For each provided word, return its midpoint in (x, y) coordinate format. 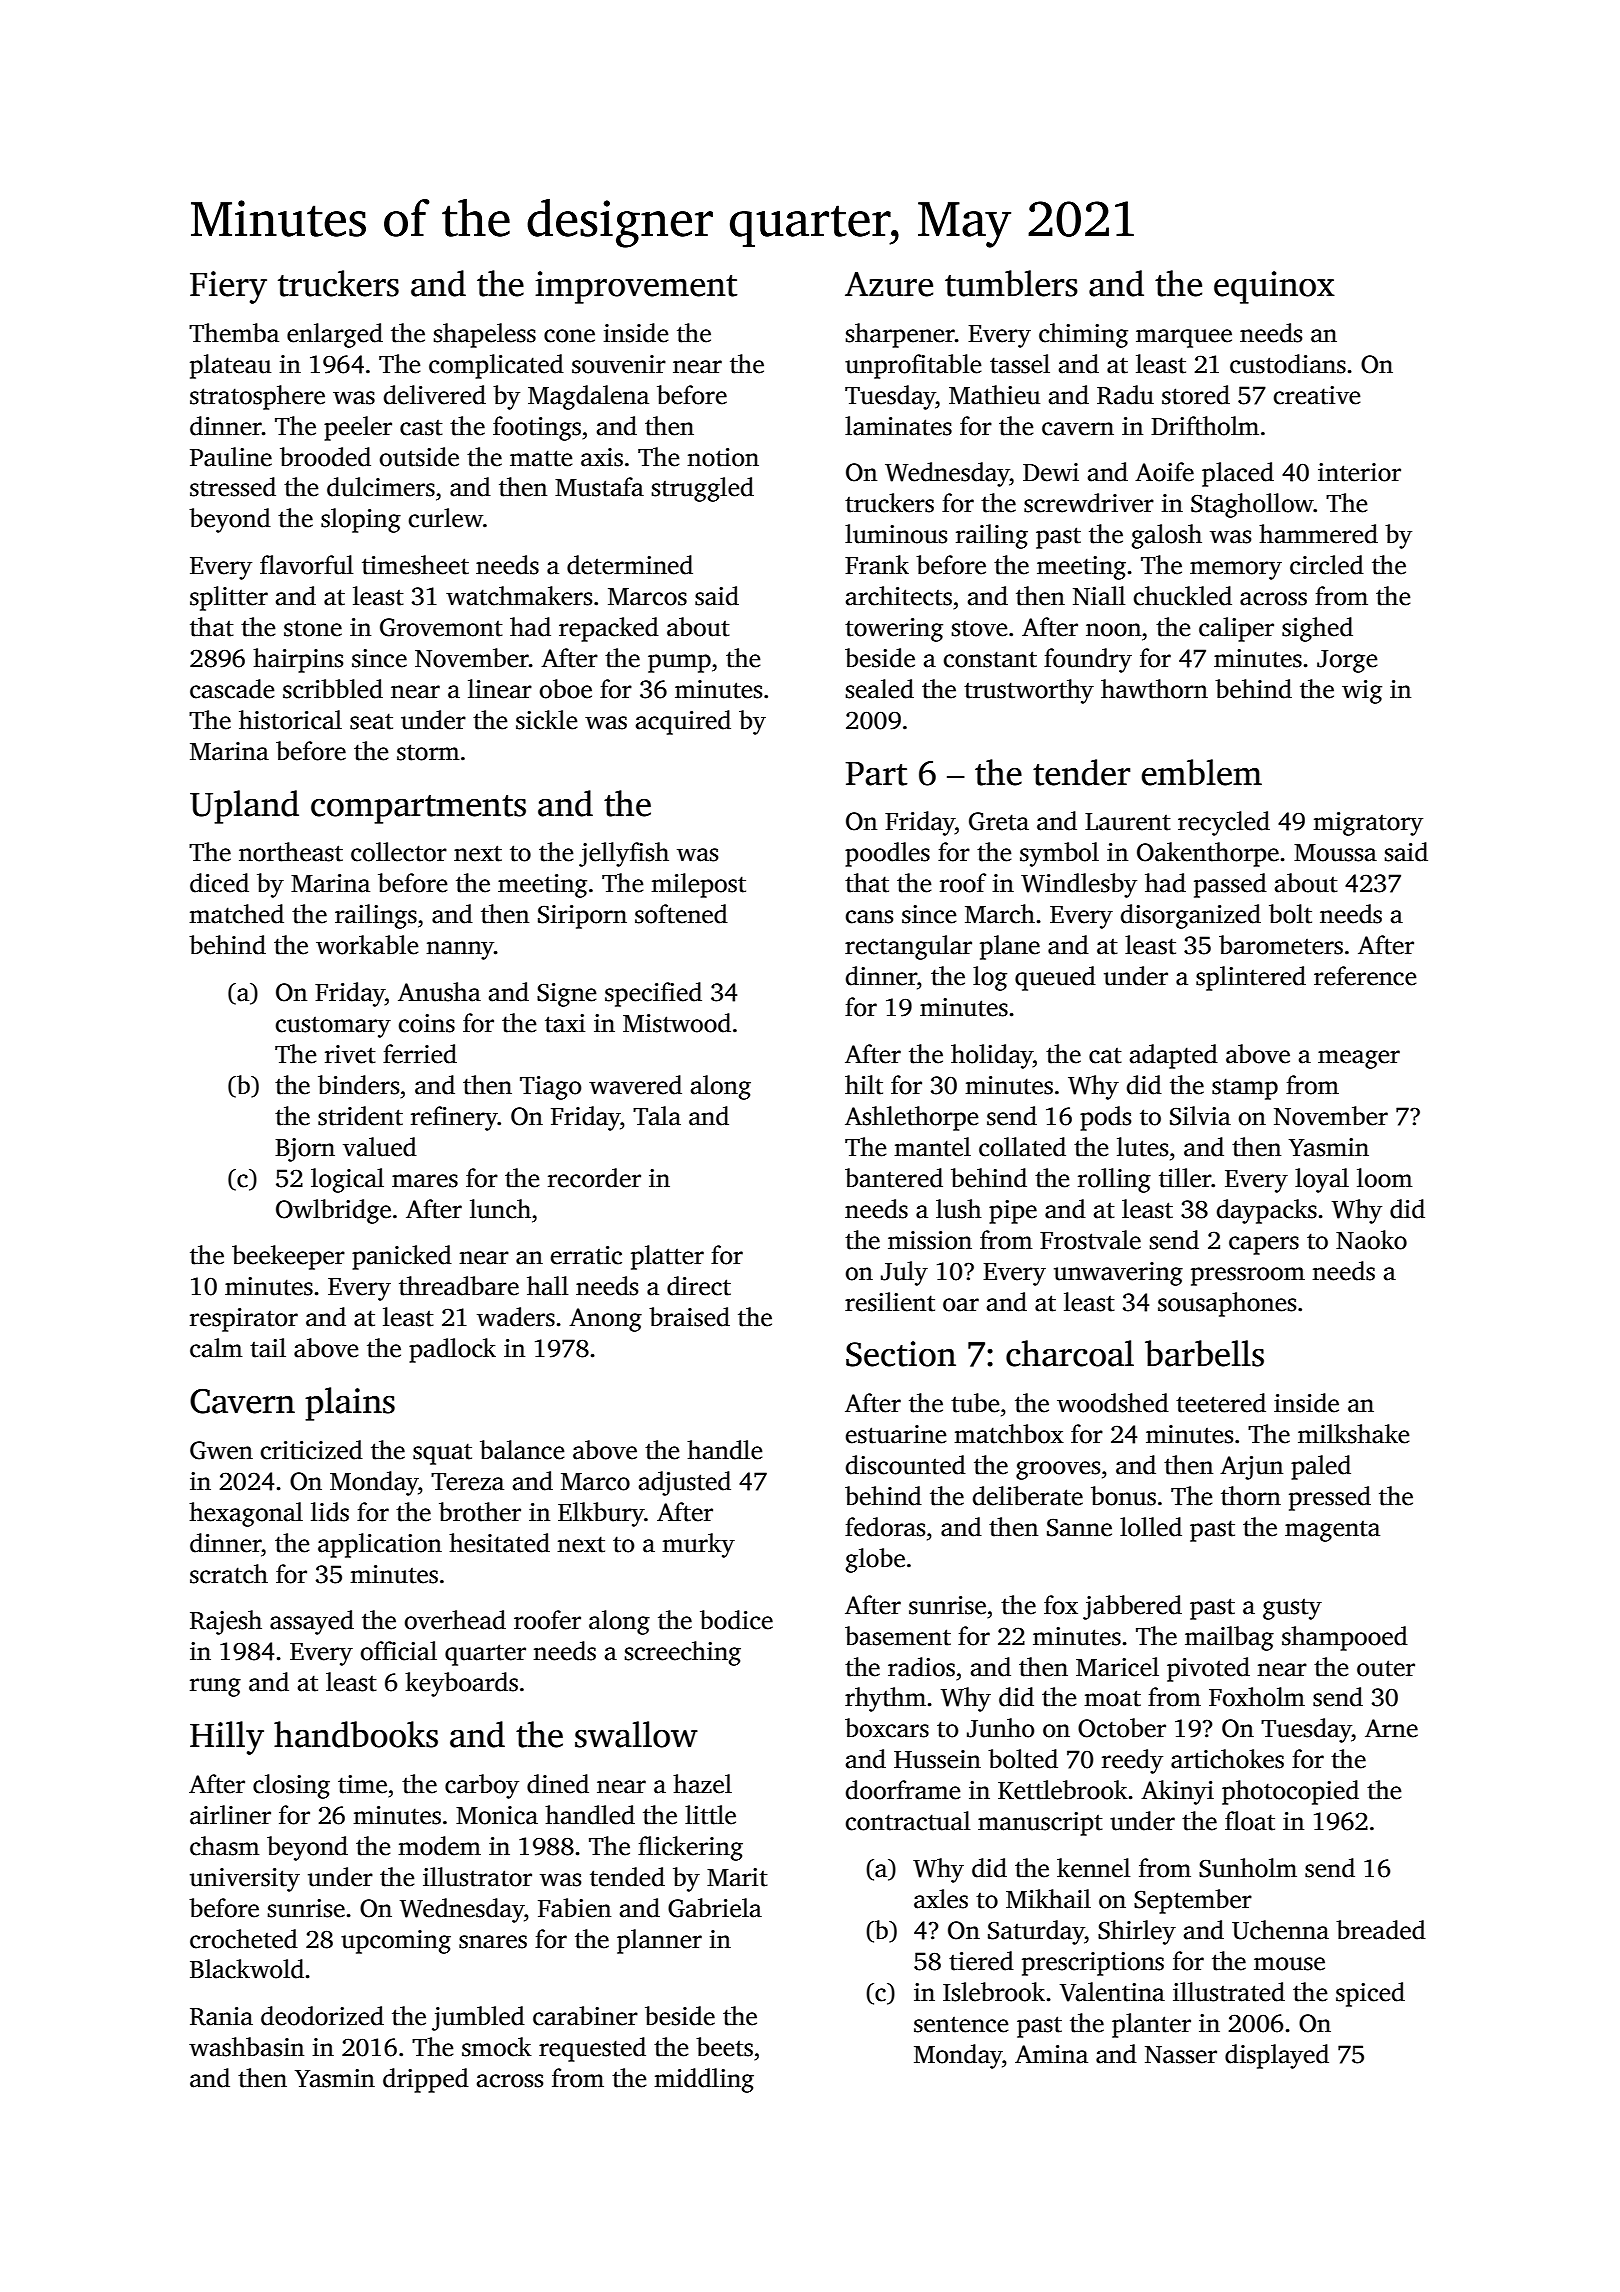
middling (704, 2080)
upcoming (396, 1942)
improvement (636, 287)
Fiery (228, 287)
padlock (452, 1350)
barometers (1281, 945)
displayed (1277, 2056)
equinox (1274, 287)
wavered (635, 1085)
